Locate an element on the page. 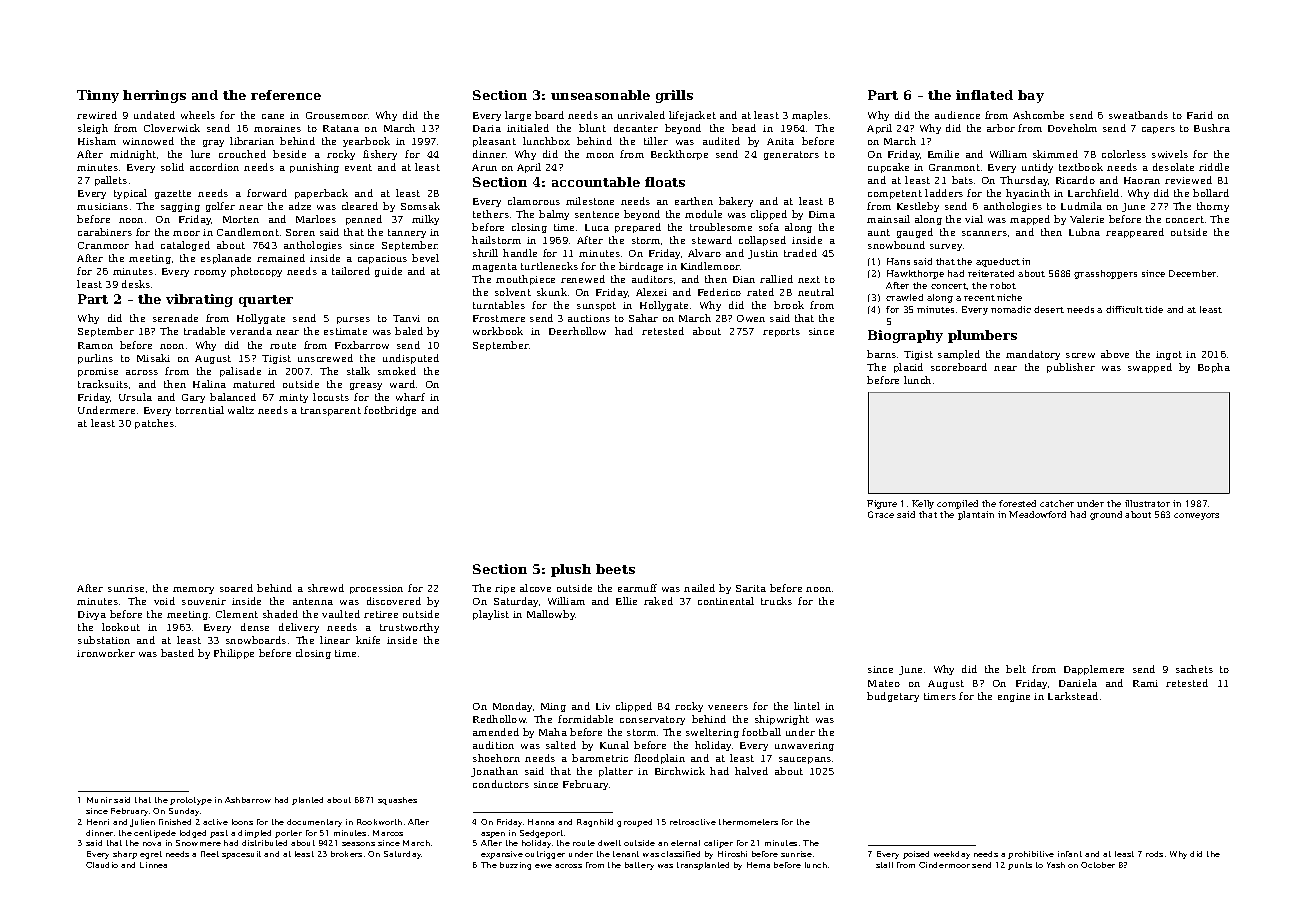 The image size is (1308, 924). sleigh is located at coordinates (93, 129).
